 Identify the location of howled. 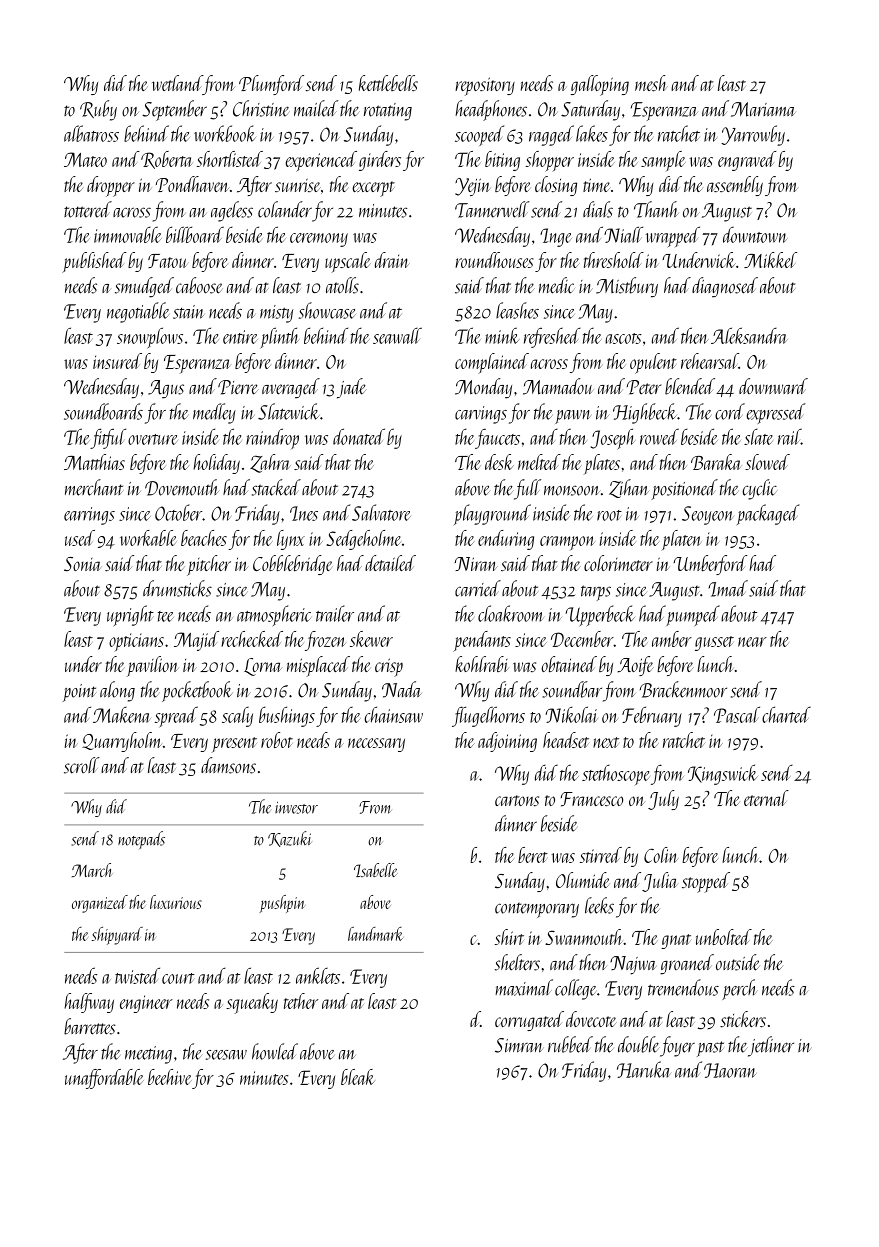
(275, 1051).
